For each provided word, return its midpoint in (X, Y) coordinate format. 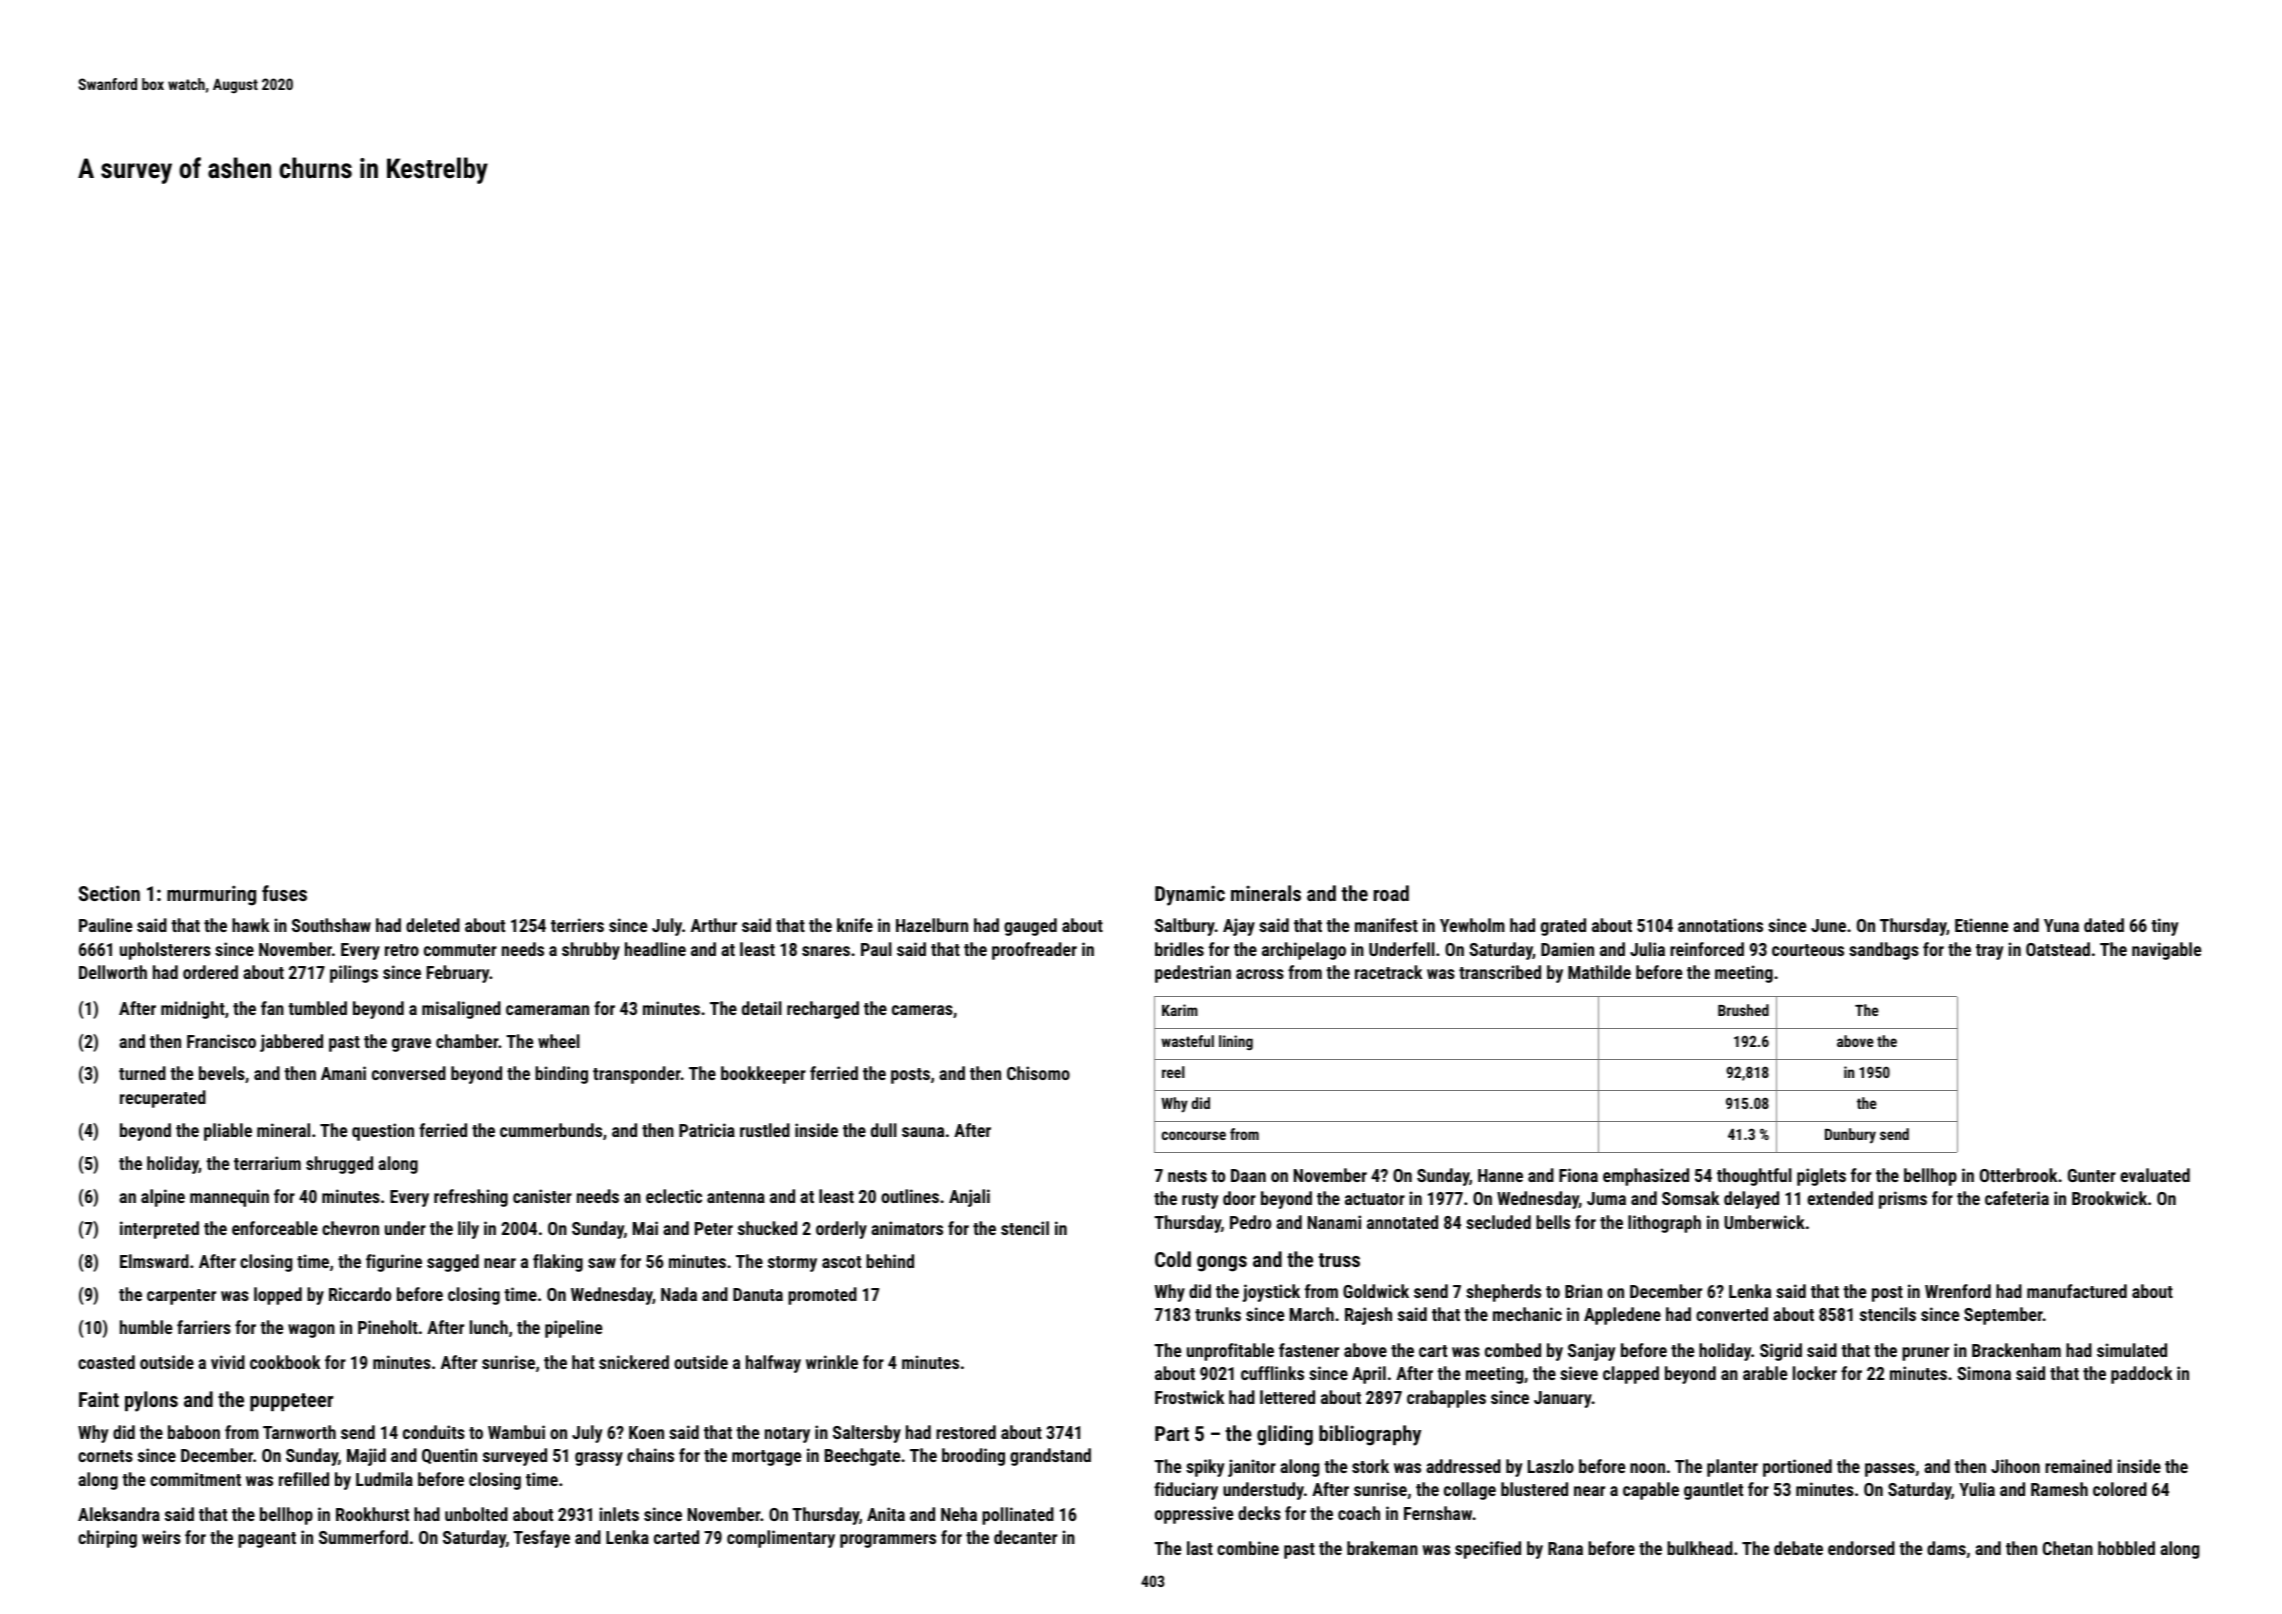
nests (1187, 1176)
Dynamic (1190, 895)
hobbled (2126, 1548)
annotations (1720, 925)
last (1200, 1548)
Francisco (221, 1041)
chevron (350, 1228)
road (1391, 893)
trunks (1218, 1314)
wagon (311, 1331)
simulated (2132, 1350)
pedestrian (1193, 974)
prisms (1903, 1200)
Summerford (363, 1537)
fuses (284, 893)
